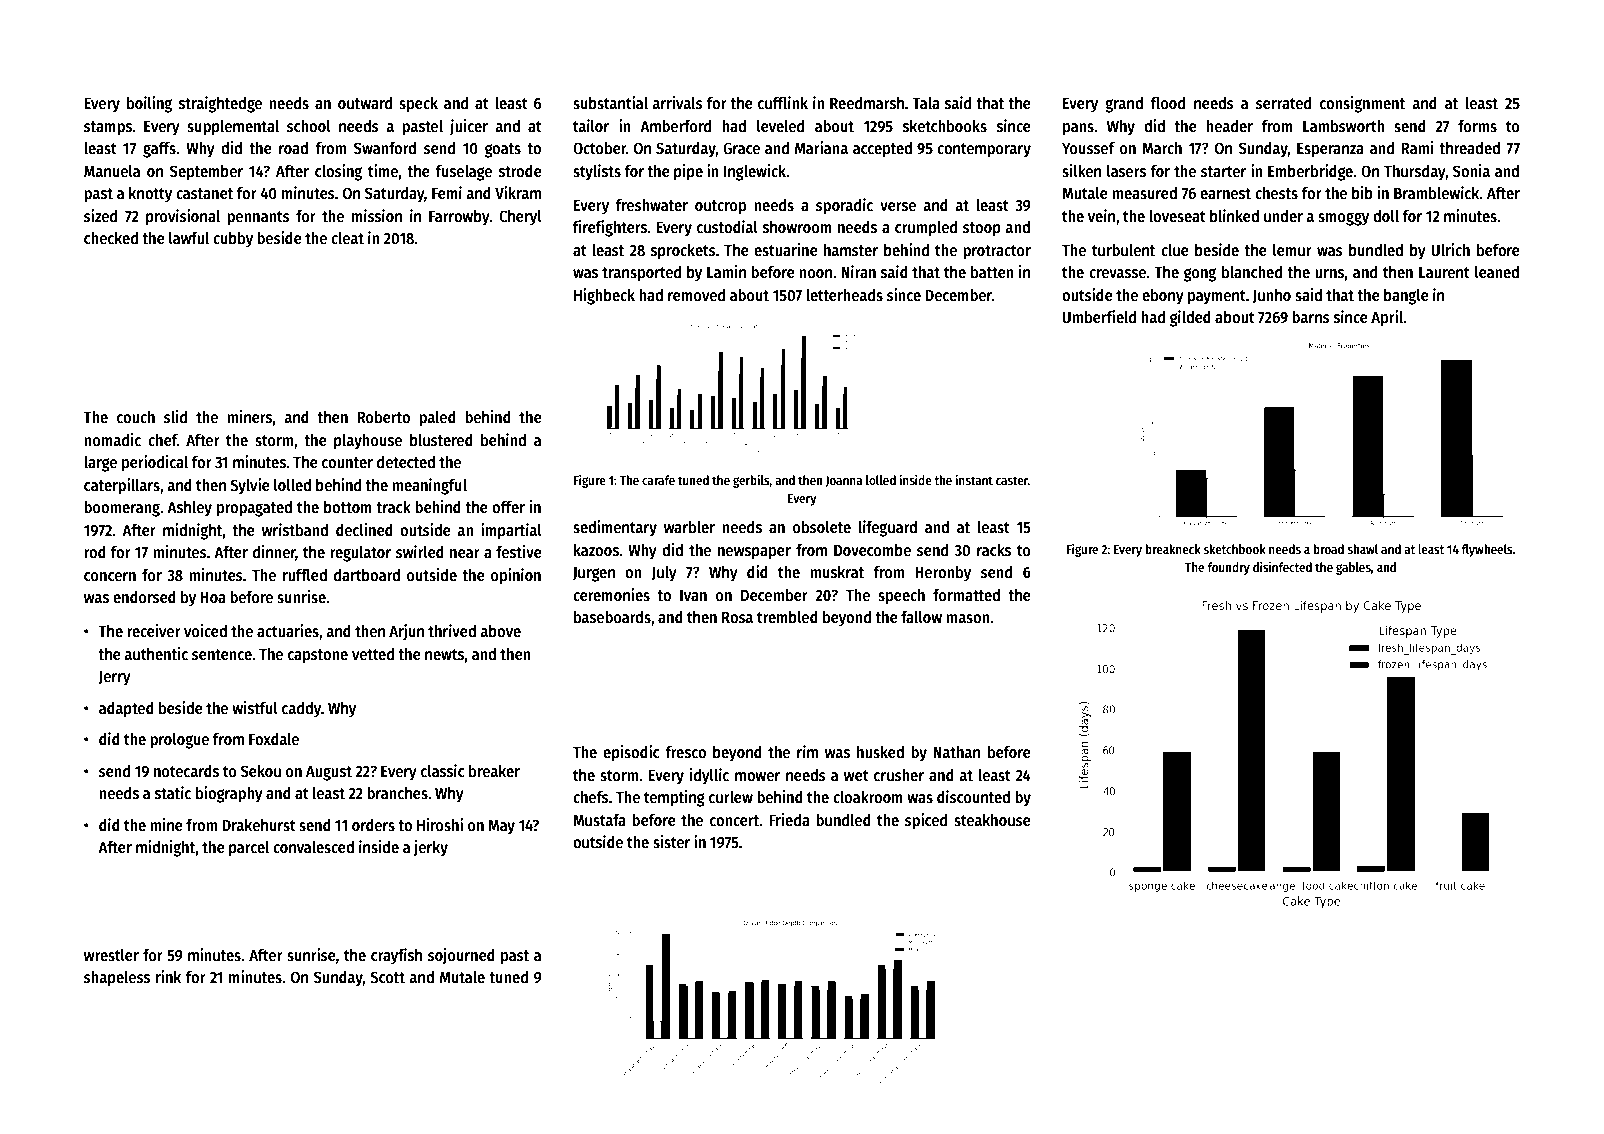 This page has width=1604, height=1134. I want to click on hamster, so click(851, 250).
